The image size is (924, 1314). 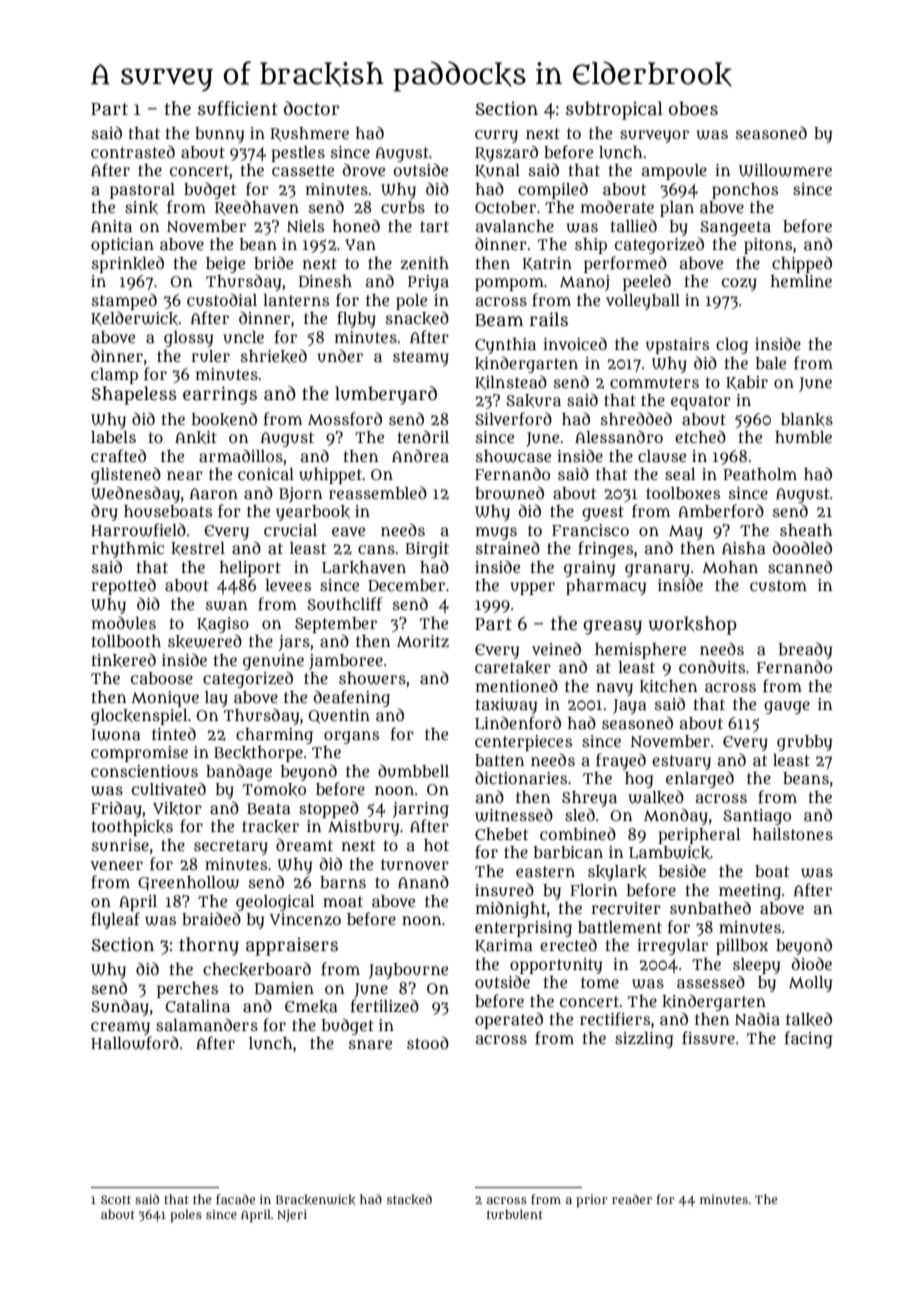 What do you see at coordinates (364, 169) in the page?
I see `drove` at bounding box center [364, 169].
